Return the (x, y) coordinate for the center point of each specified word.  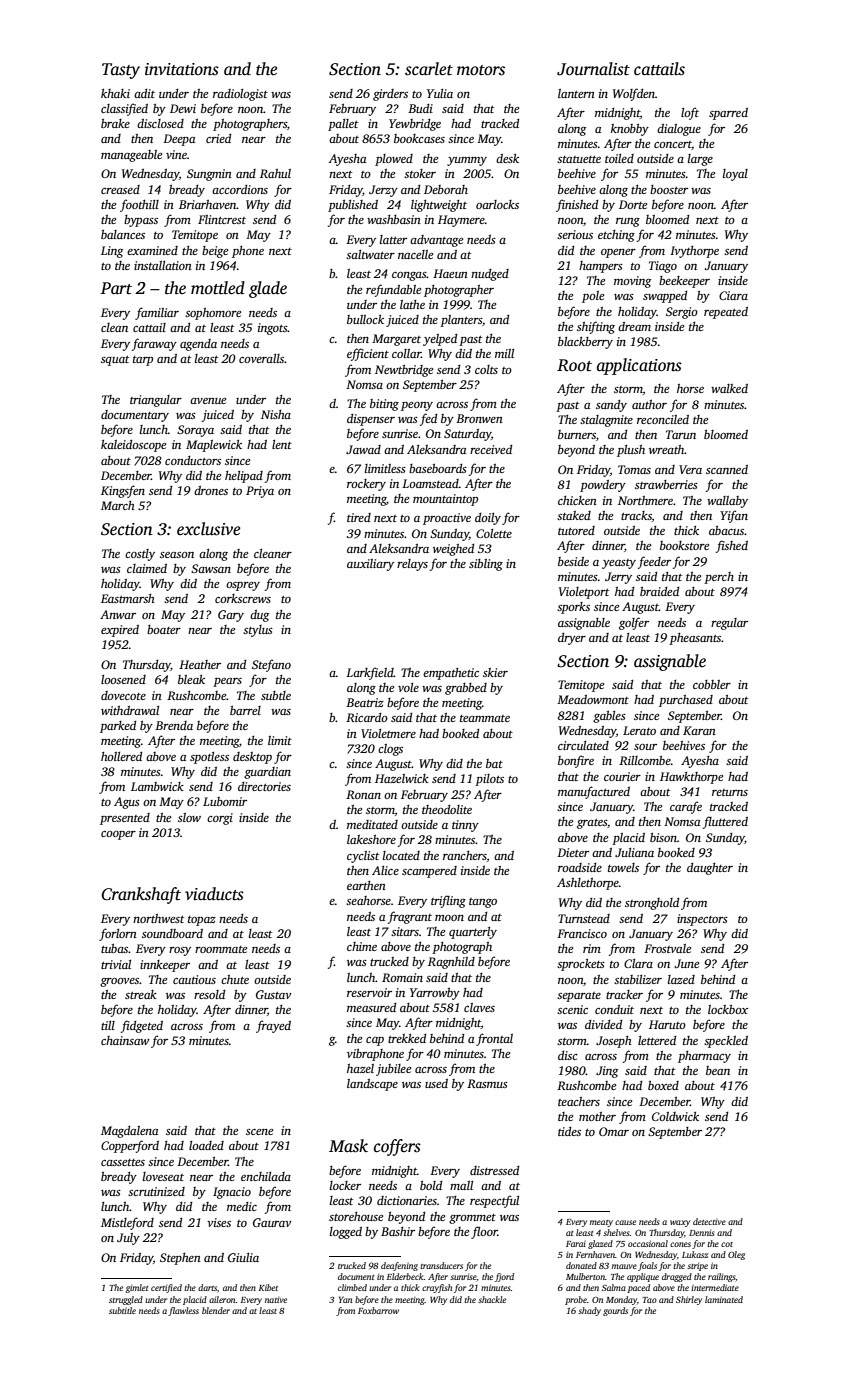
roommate (221, 949)
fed (428, 419)
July (128, 1239)
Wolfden (634, 94)
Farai (576, 1244)
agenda (198, 345)
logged (346, 1233)
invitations (182, 69)
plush (631, 451)
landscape (372, 1085)
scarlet (429, 69)
